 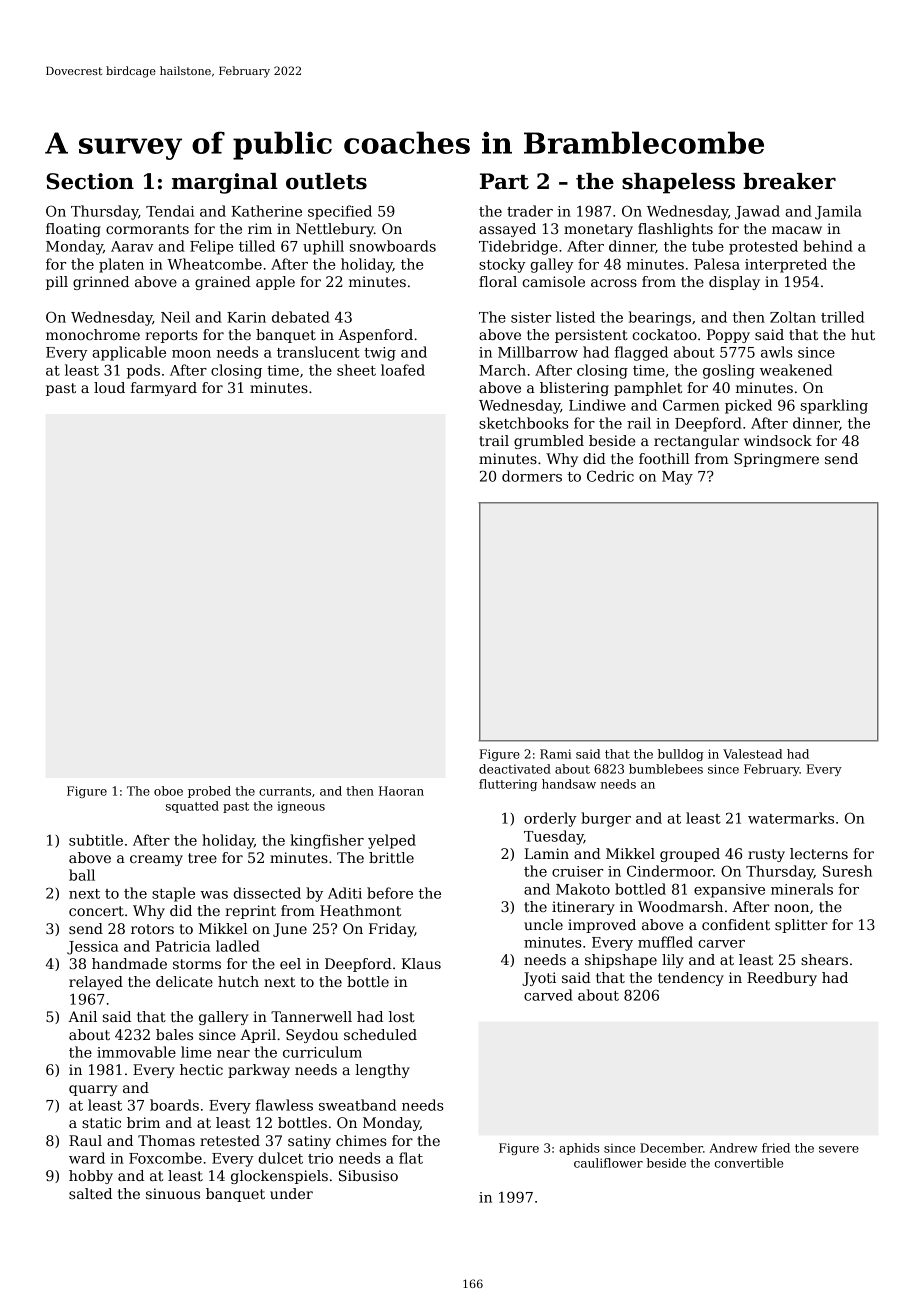 I want to click on breaker, so click(x=789, y=181).
